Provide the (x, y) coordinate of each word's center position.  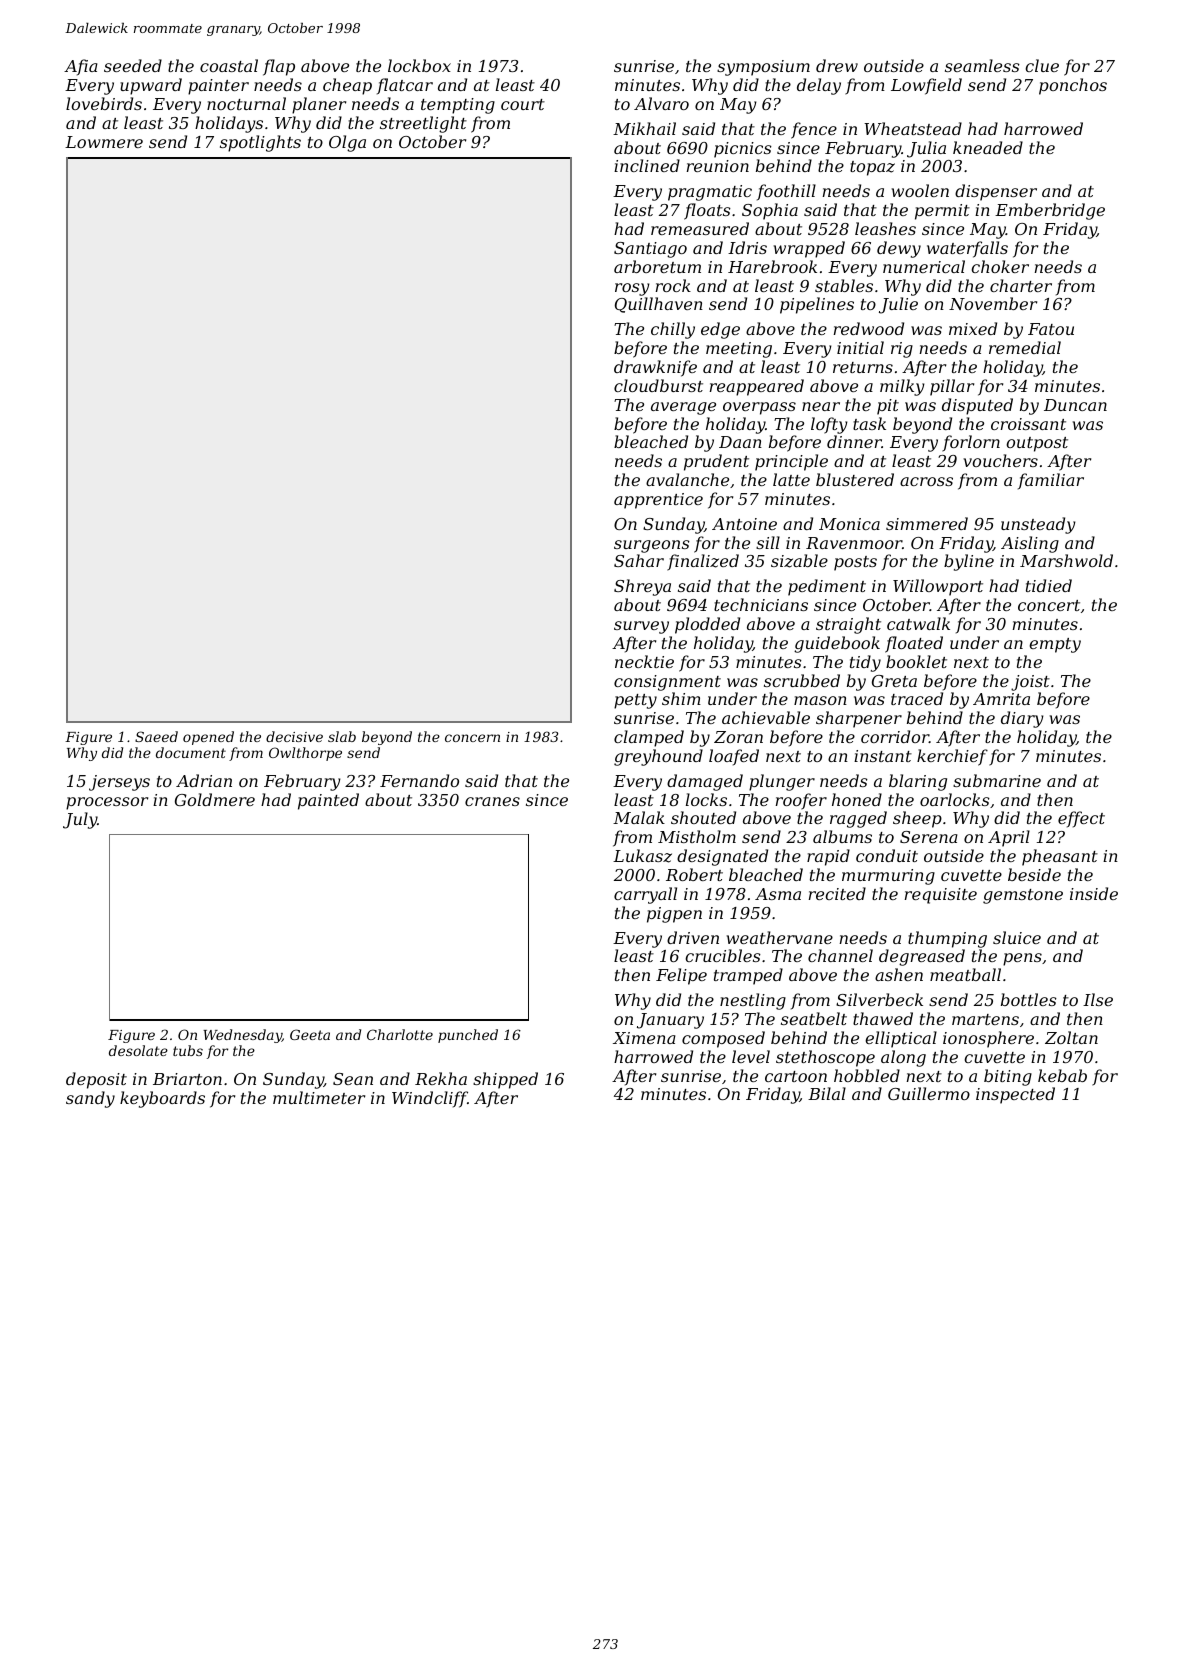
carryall (645, 895)
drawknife (655, 368)
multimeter (319, 1097)
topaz (872, 168)
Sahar (639, 560)
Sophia (770, 211)
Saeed (156, 736)
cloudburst (658, 385)
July (80, 820)
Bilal (827, 1093)
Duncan (1075, 405)
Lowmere (104, 142)
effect (1081, 819)
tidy (865, 663)
